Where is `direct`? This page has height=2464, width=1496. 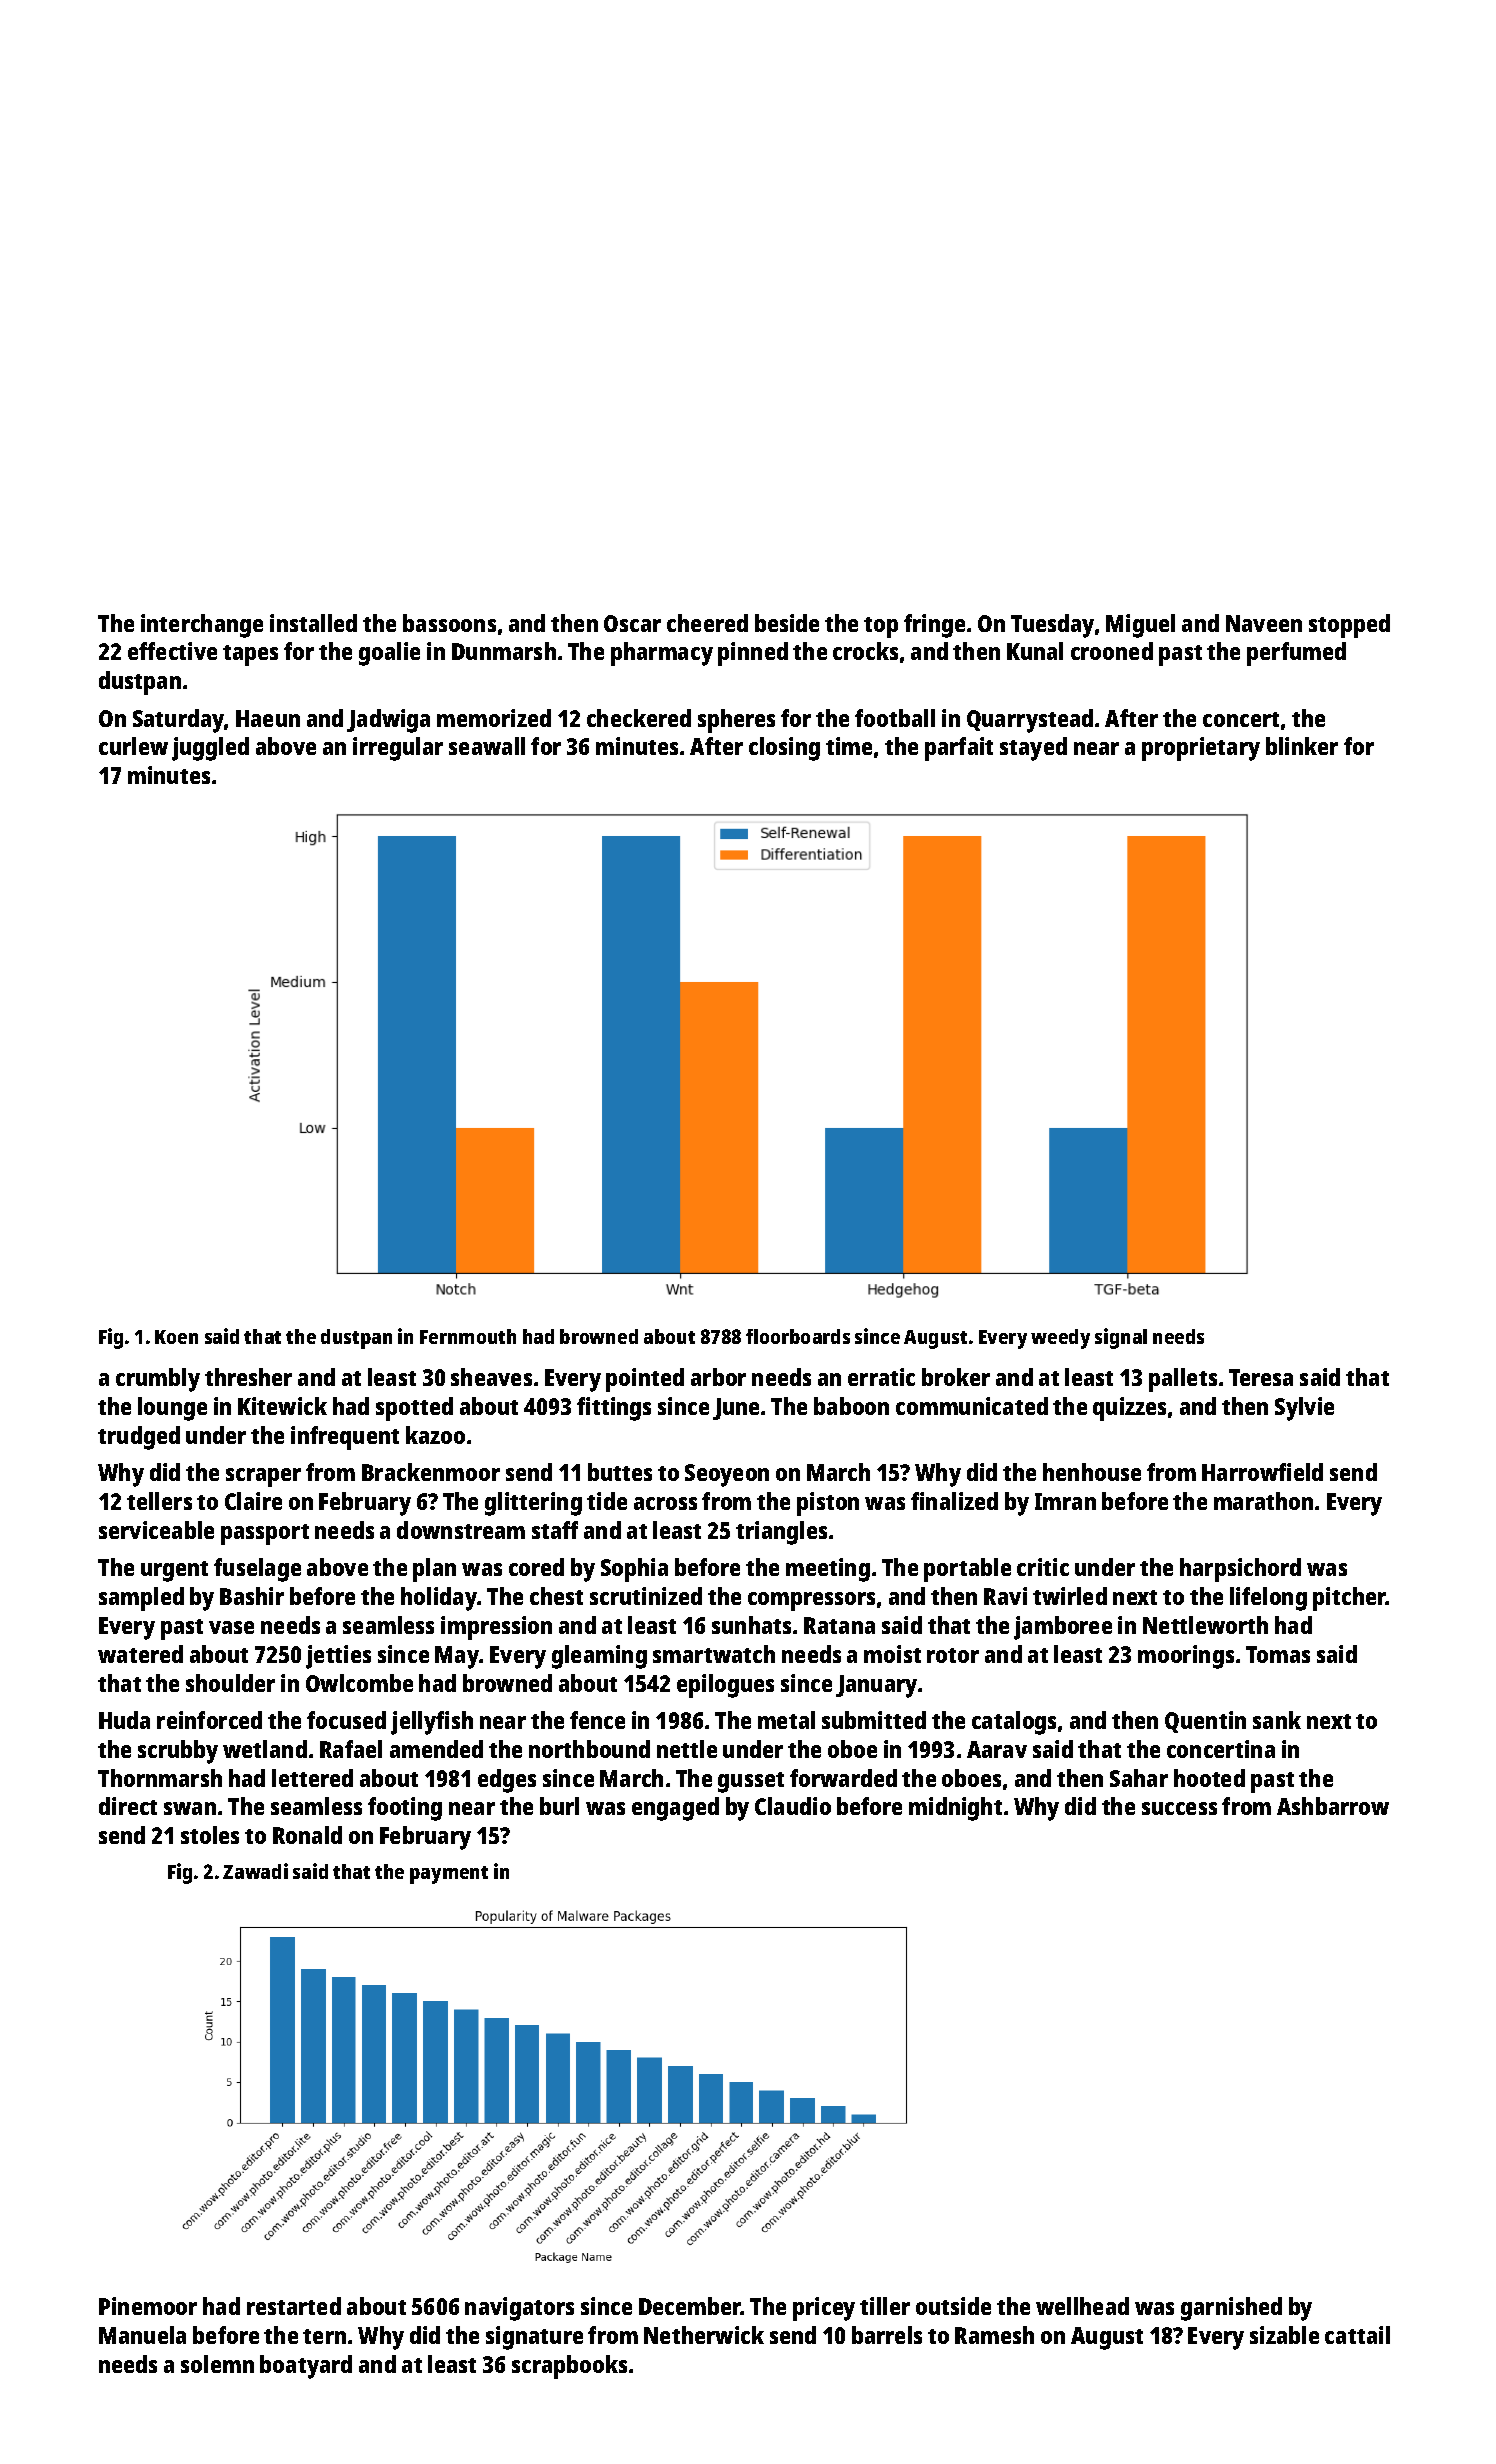 direct is located at coordinates (128, 1806).
